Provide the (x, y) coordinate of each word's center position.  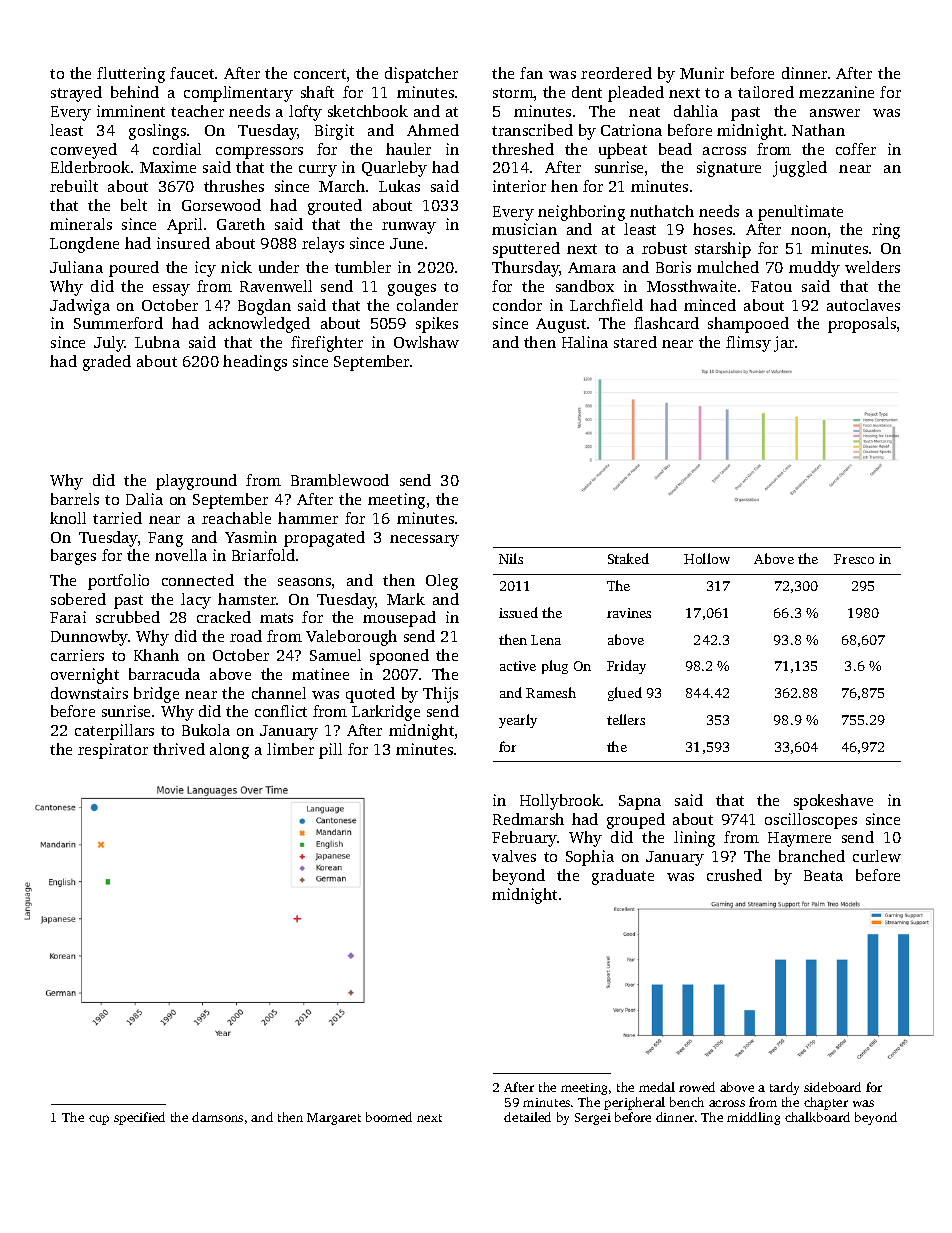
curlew (877, 856)
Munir (702, 73)
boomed (389, 1117)
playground (196, 482)
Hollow (707, 558)
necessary (424, 541)
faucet (192, 73)
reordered (616, 73)
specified (139, 1118)
